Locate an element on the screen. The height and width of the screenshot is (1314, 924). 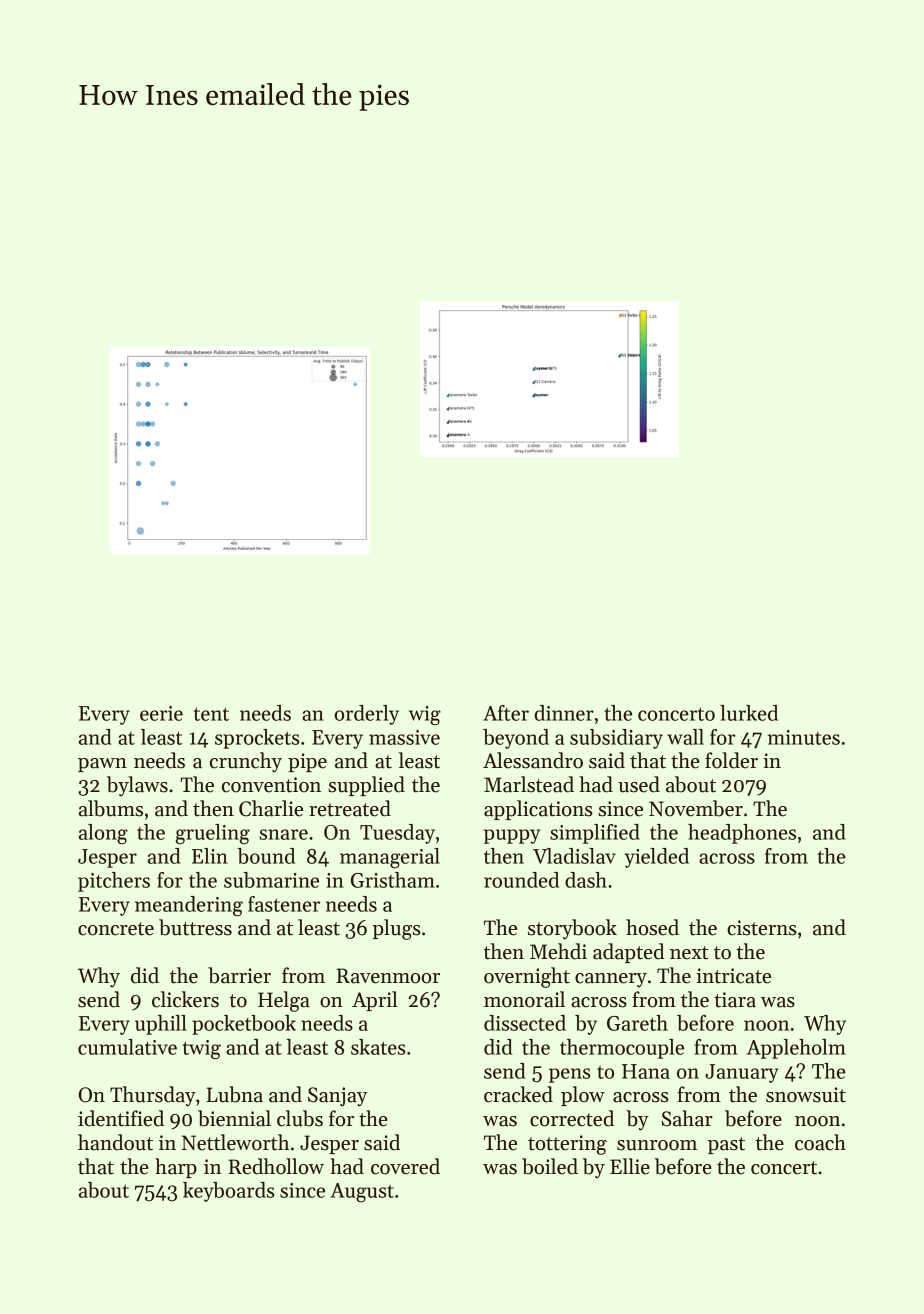
pitchers is located at coordinates (114, 882).
